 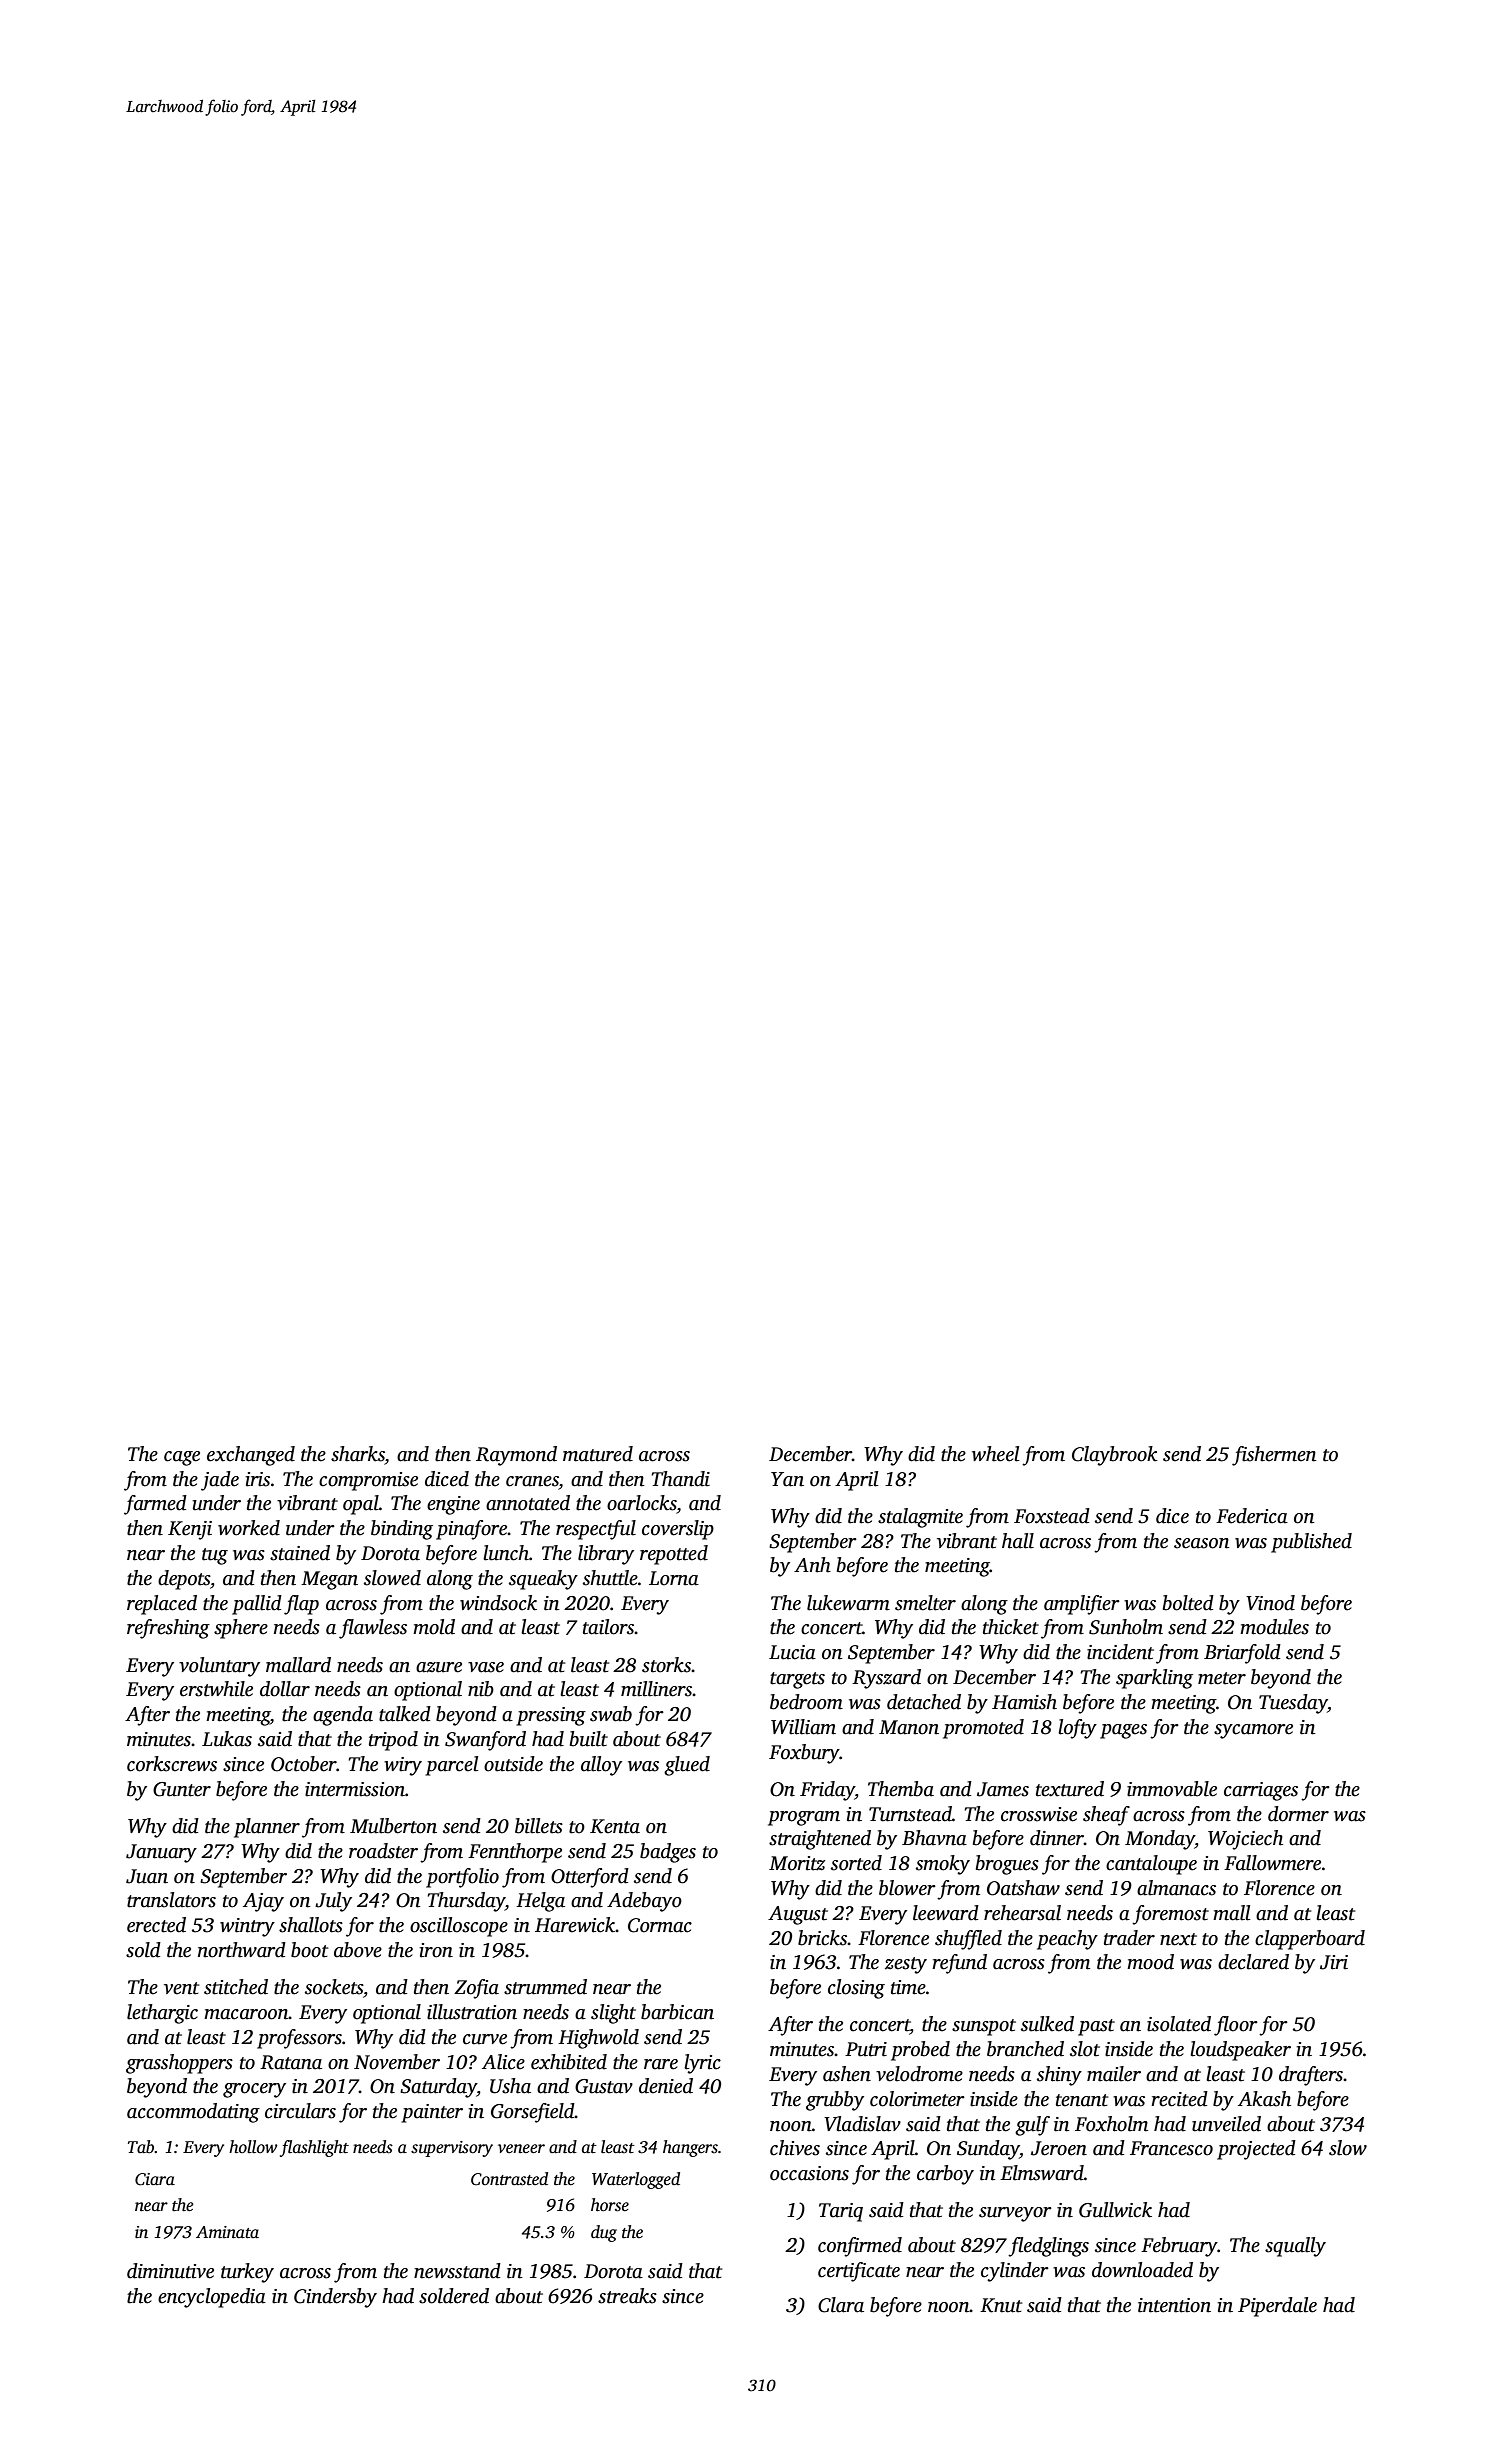 I want to click on coverslip, so click(x=678, y=1530).
